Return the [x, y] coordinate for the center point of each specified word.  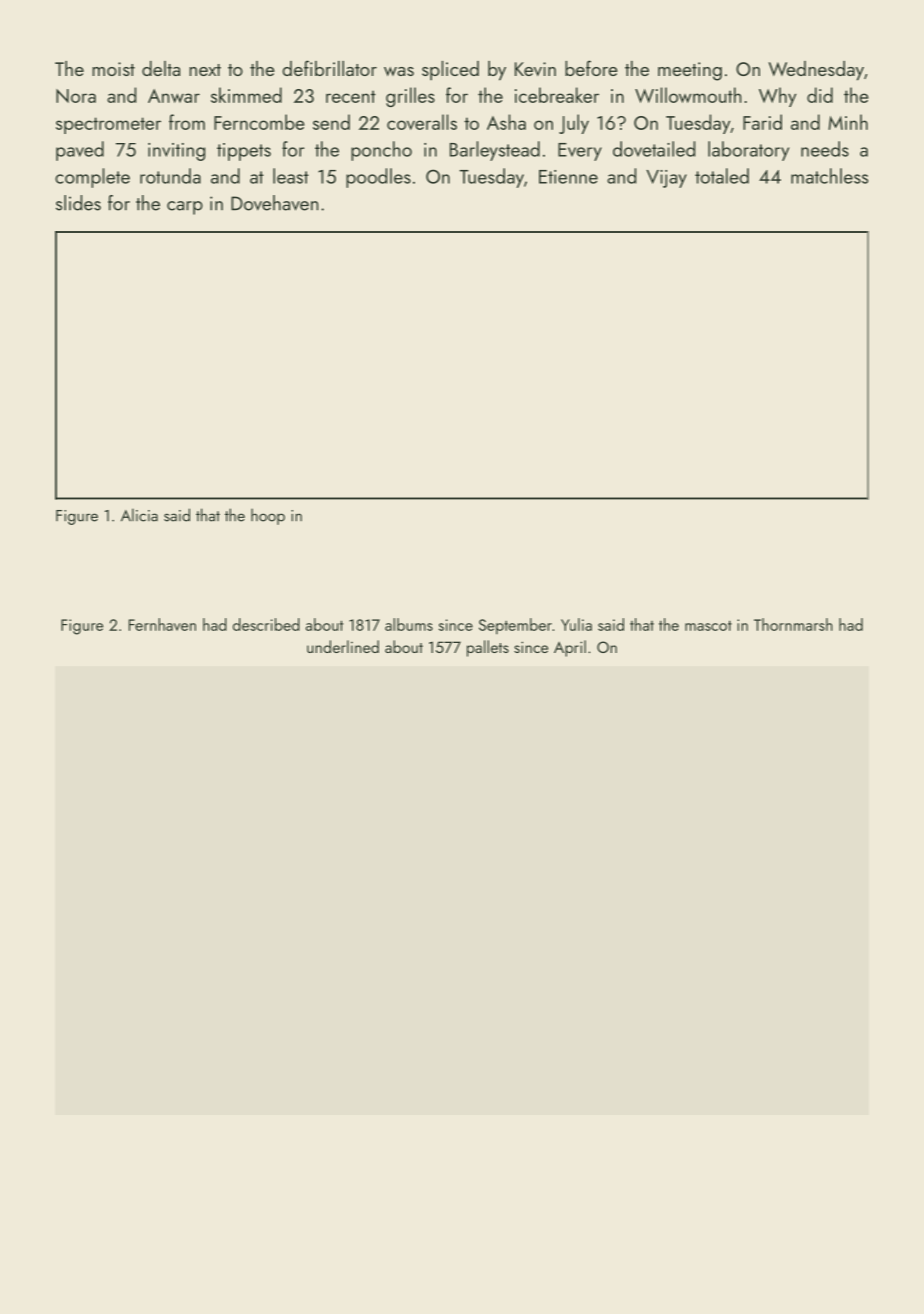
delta [161, 68]
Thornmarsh [793, 624]
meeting [690, 71]
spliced [450, 71]
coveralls [422, 122]
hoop [268, 516]
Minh [848, 122]
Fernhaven [162, 624]
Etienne [568, 177]
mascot [708, 625]
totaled [722, 176]
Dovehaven [275, 203]
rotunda [170, 176]
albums [409, 624]
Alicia [139, 515]
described [266, 624]
